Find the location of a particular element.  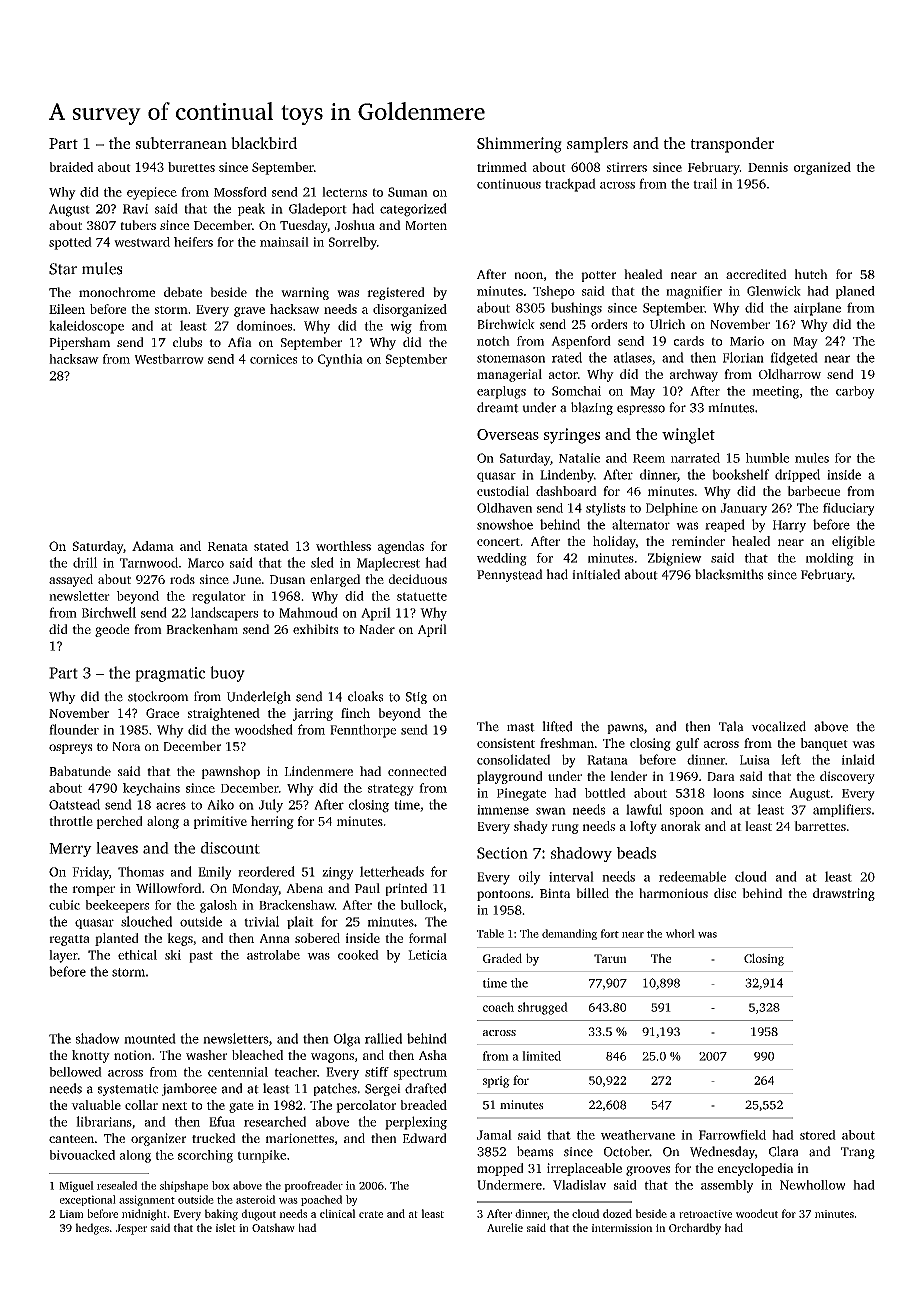

Reem is located at coordinates (649, 458).
